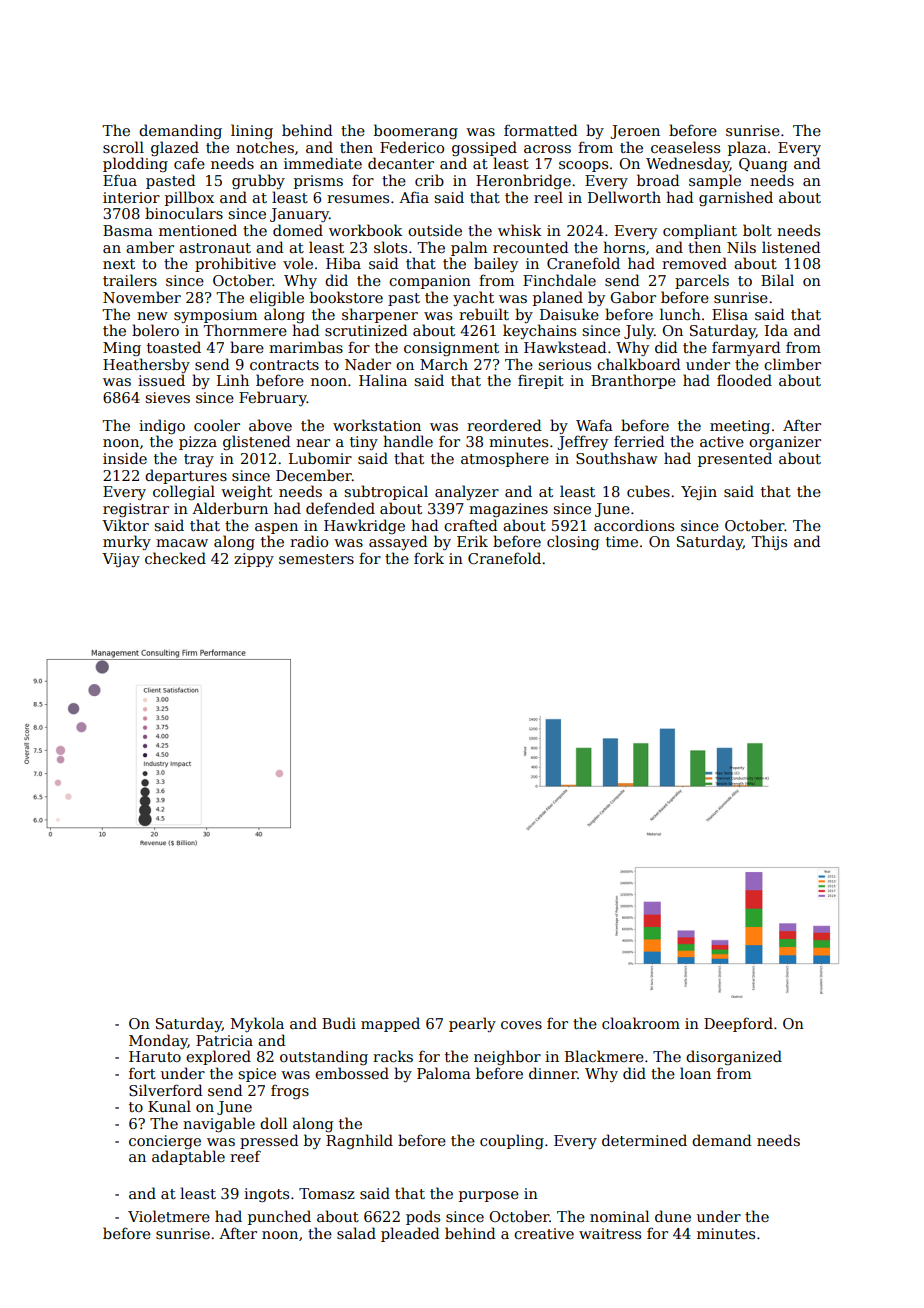 The width and height of the document is (924, 1308). What do you see at coordinates (435, 230) in the document?
I see `outside` at bounding box center [435, 230].
